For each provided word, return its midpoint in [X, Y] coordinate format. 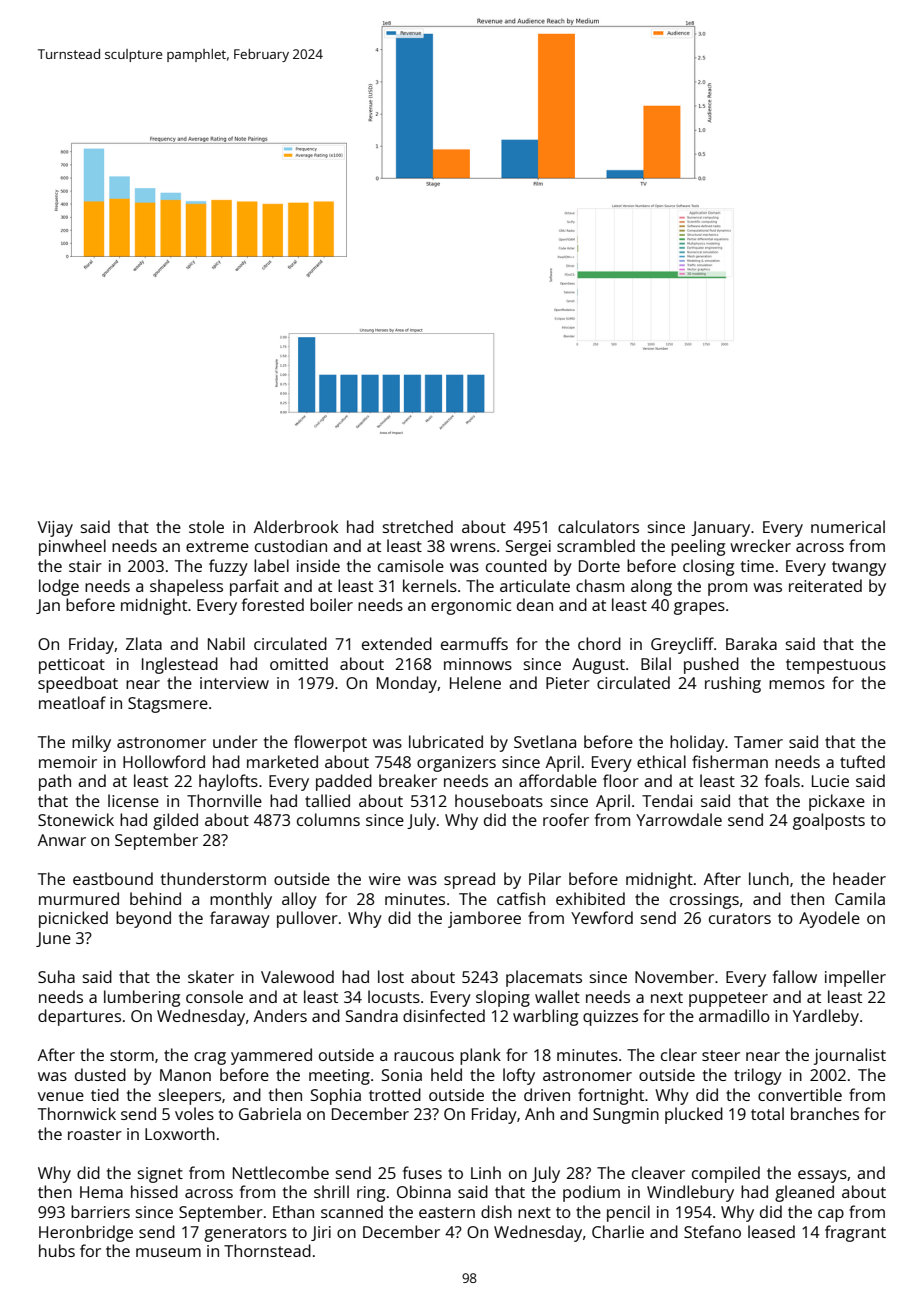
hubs [57, 1250]
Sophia [336, 1096]
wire [385, 879]
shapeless [186, 587]
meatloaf [72, 702]
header [859, 878]
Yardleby [826, 1017]
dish [496, 1211]
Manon [185, 1075]
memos [797, 684]
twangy [859, 568]
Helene [475, 682]
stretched [418, 526]
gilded [175, 821]
